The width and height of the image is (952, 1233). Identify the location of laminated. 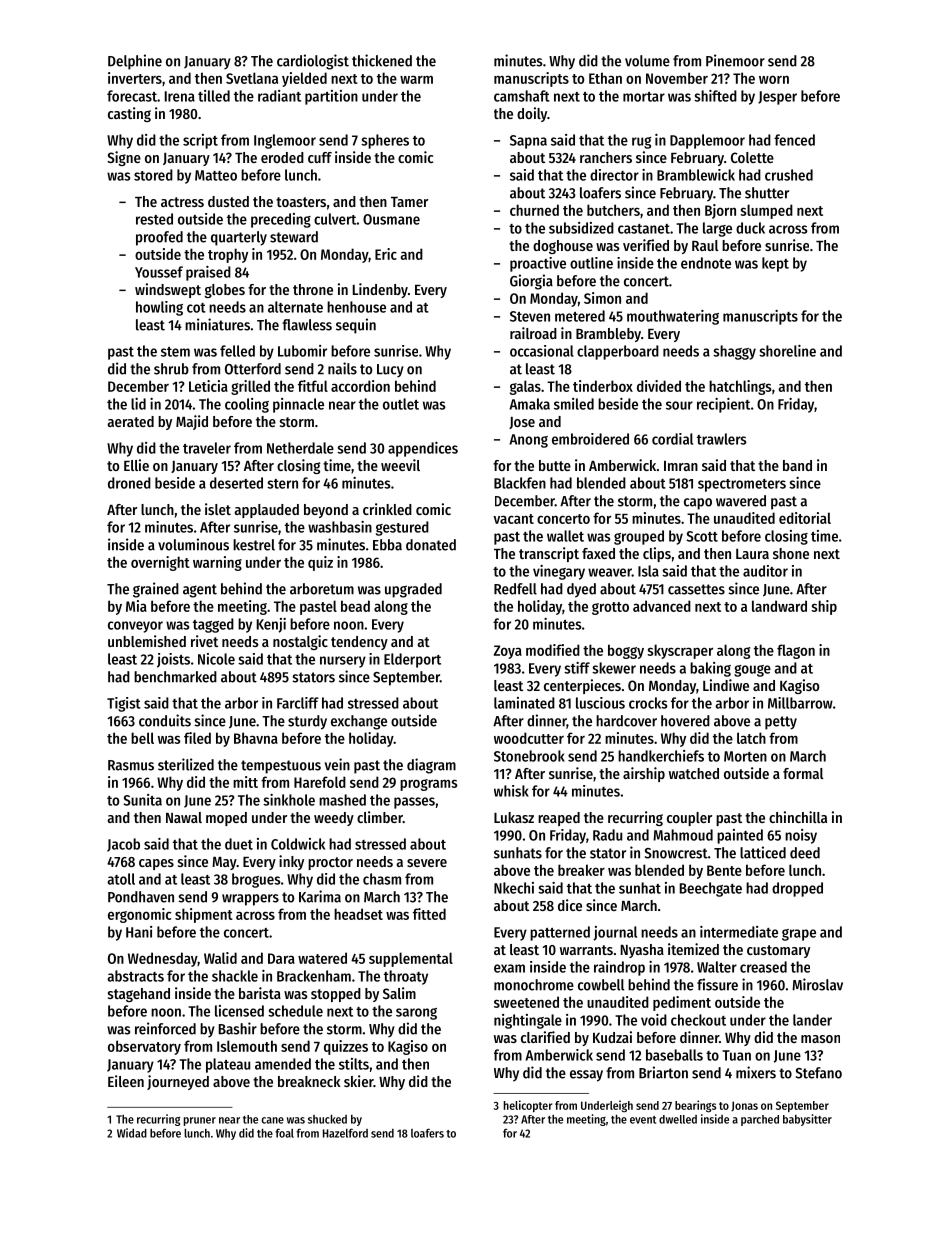
(524, 703).
